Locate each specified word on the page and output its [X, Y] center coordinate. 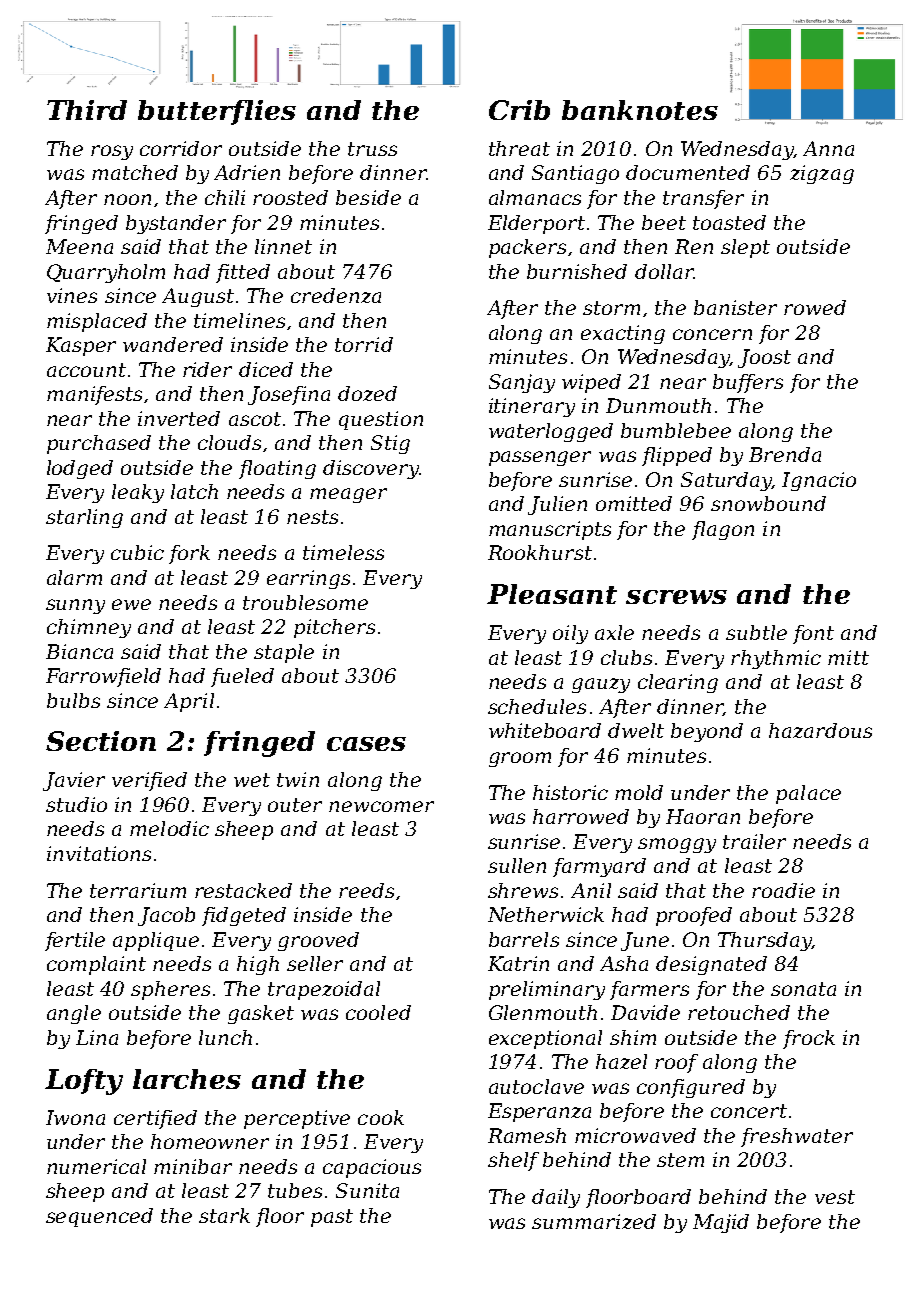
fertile [75, 941]
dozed [367, 393]
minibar [193, 1166]
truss [372, 149]
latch [194, 491]
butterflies [217, 112]
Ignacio [819, 481]
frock [809, 1039]
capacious [372, 1168]
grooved [318, 941]
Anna [828, 148]
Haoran [703, 816]
